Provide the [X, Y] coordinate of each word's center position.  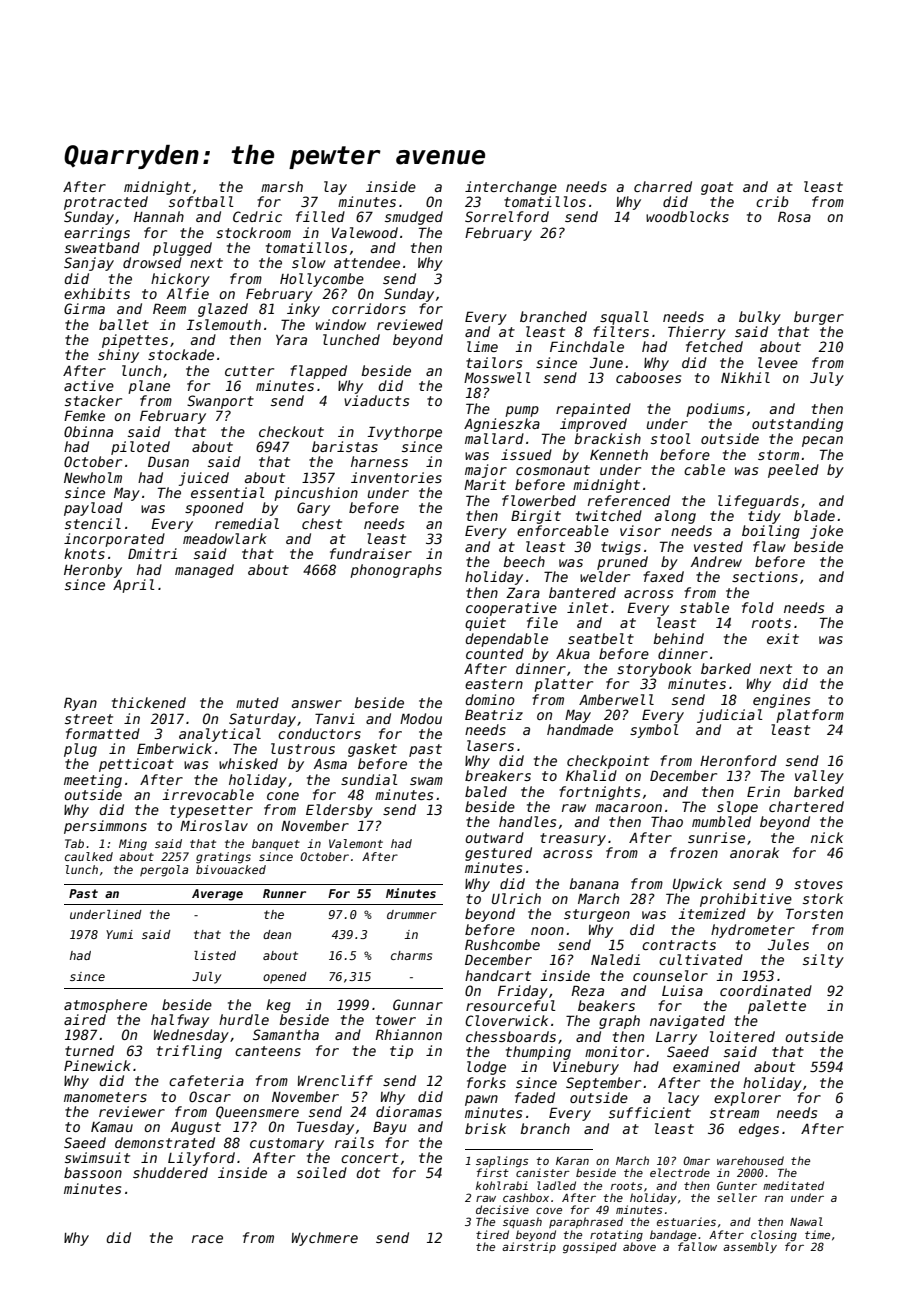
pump [522, 411]
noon [547, 931]
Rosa [794, 216]
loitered [742, 1036]
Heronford [738, 760]
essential [228, 492]
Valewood [365, 232]
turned [89, 1050]
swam [426, 781]
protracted [106, 203]
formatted [103, 733]
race [207, 1239]
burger [819, 318]
